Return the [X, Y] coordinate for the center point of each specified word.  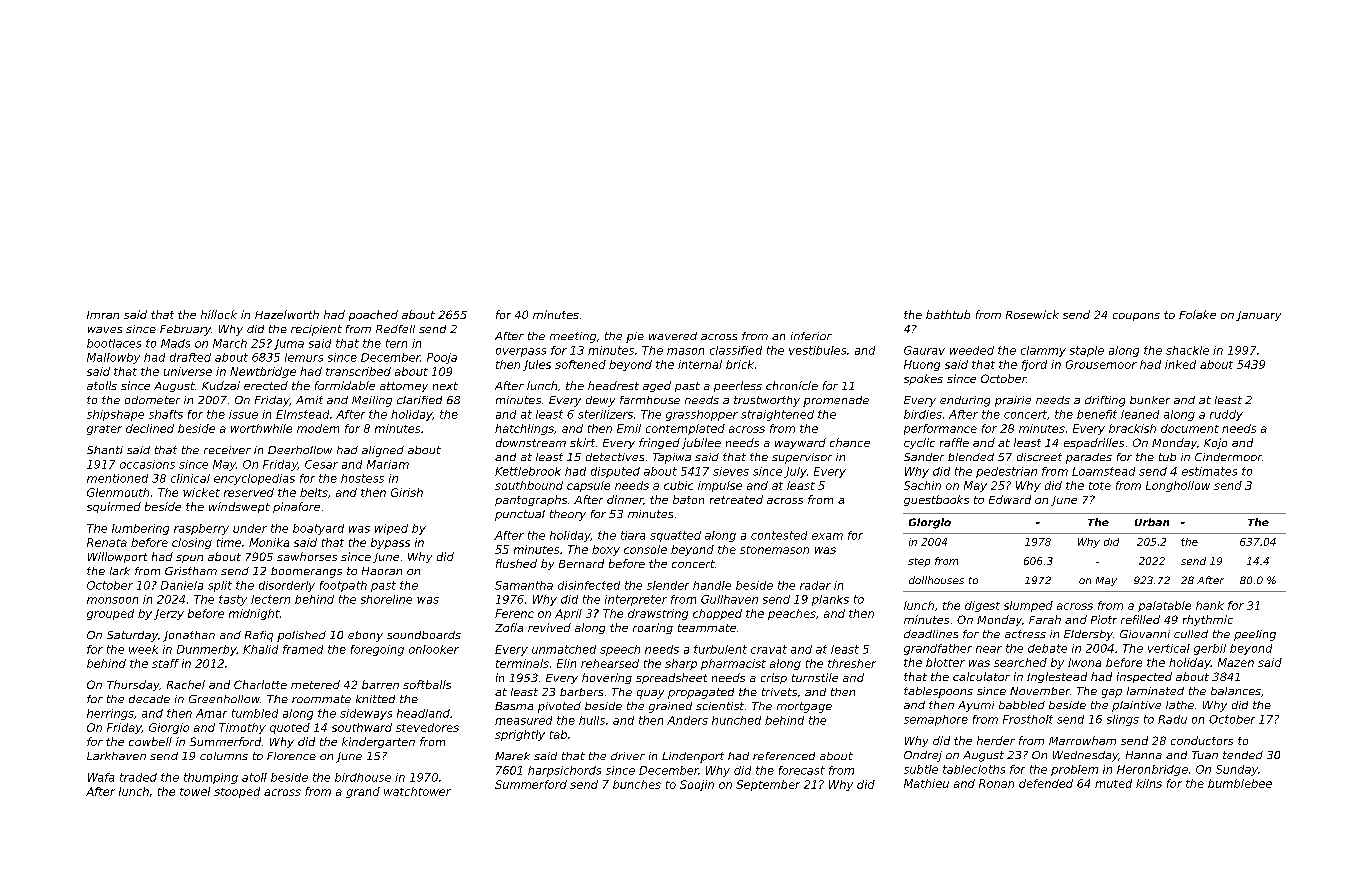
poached [373, 315]
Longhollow [1178, 486]
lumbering [140, 529]
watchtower [417, 791]
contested [779, 535]
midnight [254, 614]
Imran [103, 315]
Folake [1197, 314]
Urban [1152, 522]
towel [195, 791]
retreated [736, 499]
